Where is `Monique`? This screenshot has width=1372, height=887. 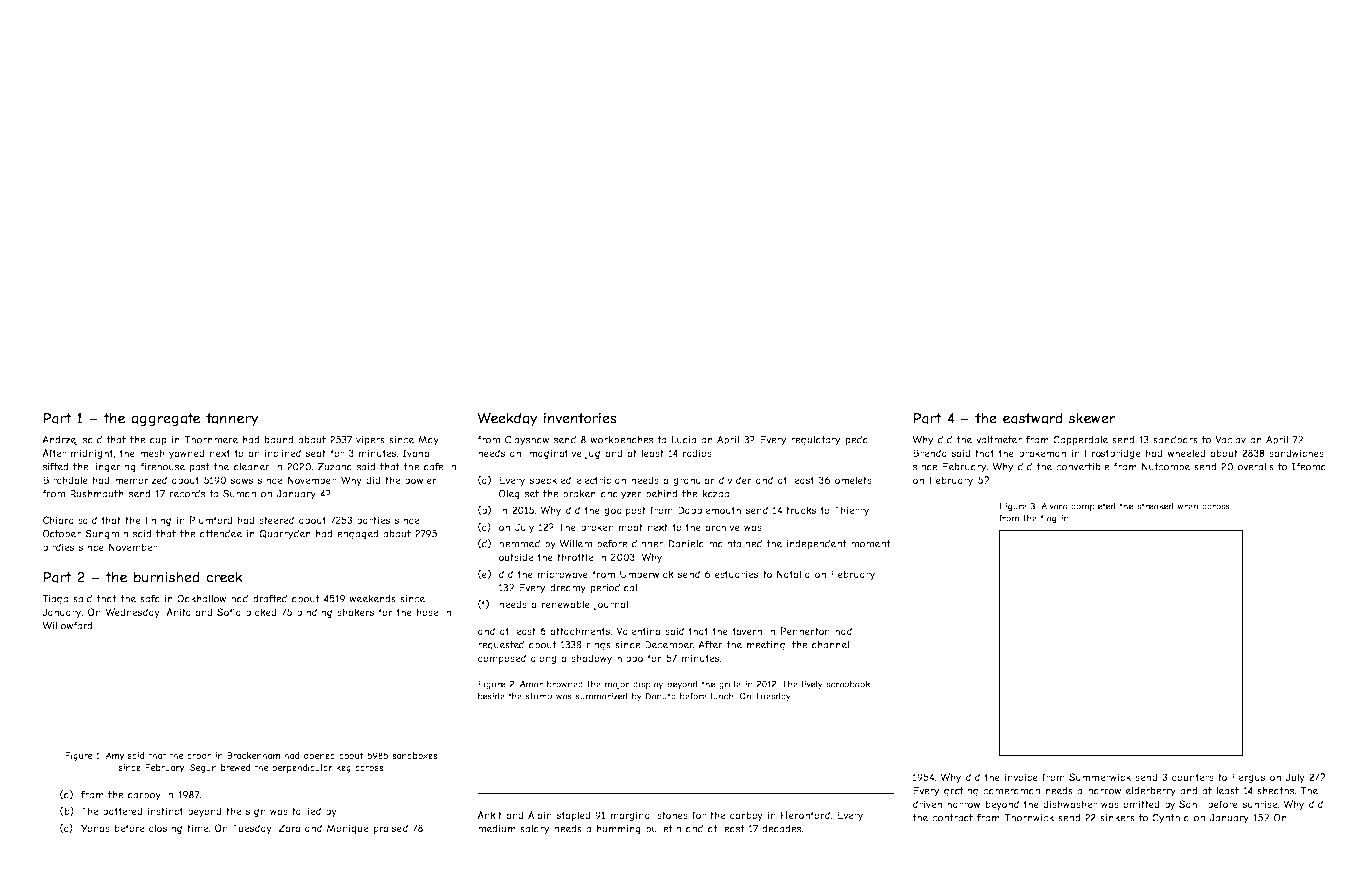 Monique is located at coordinates (348, 829).
